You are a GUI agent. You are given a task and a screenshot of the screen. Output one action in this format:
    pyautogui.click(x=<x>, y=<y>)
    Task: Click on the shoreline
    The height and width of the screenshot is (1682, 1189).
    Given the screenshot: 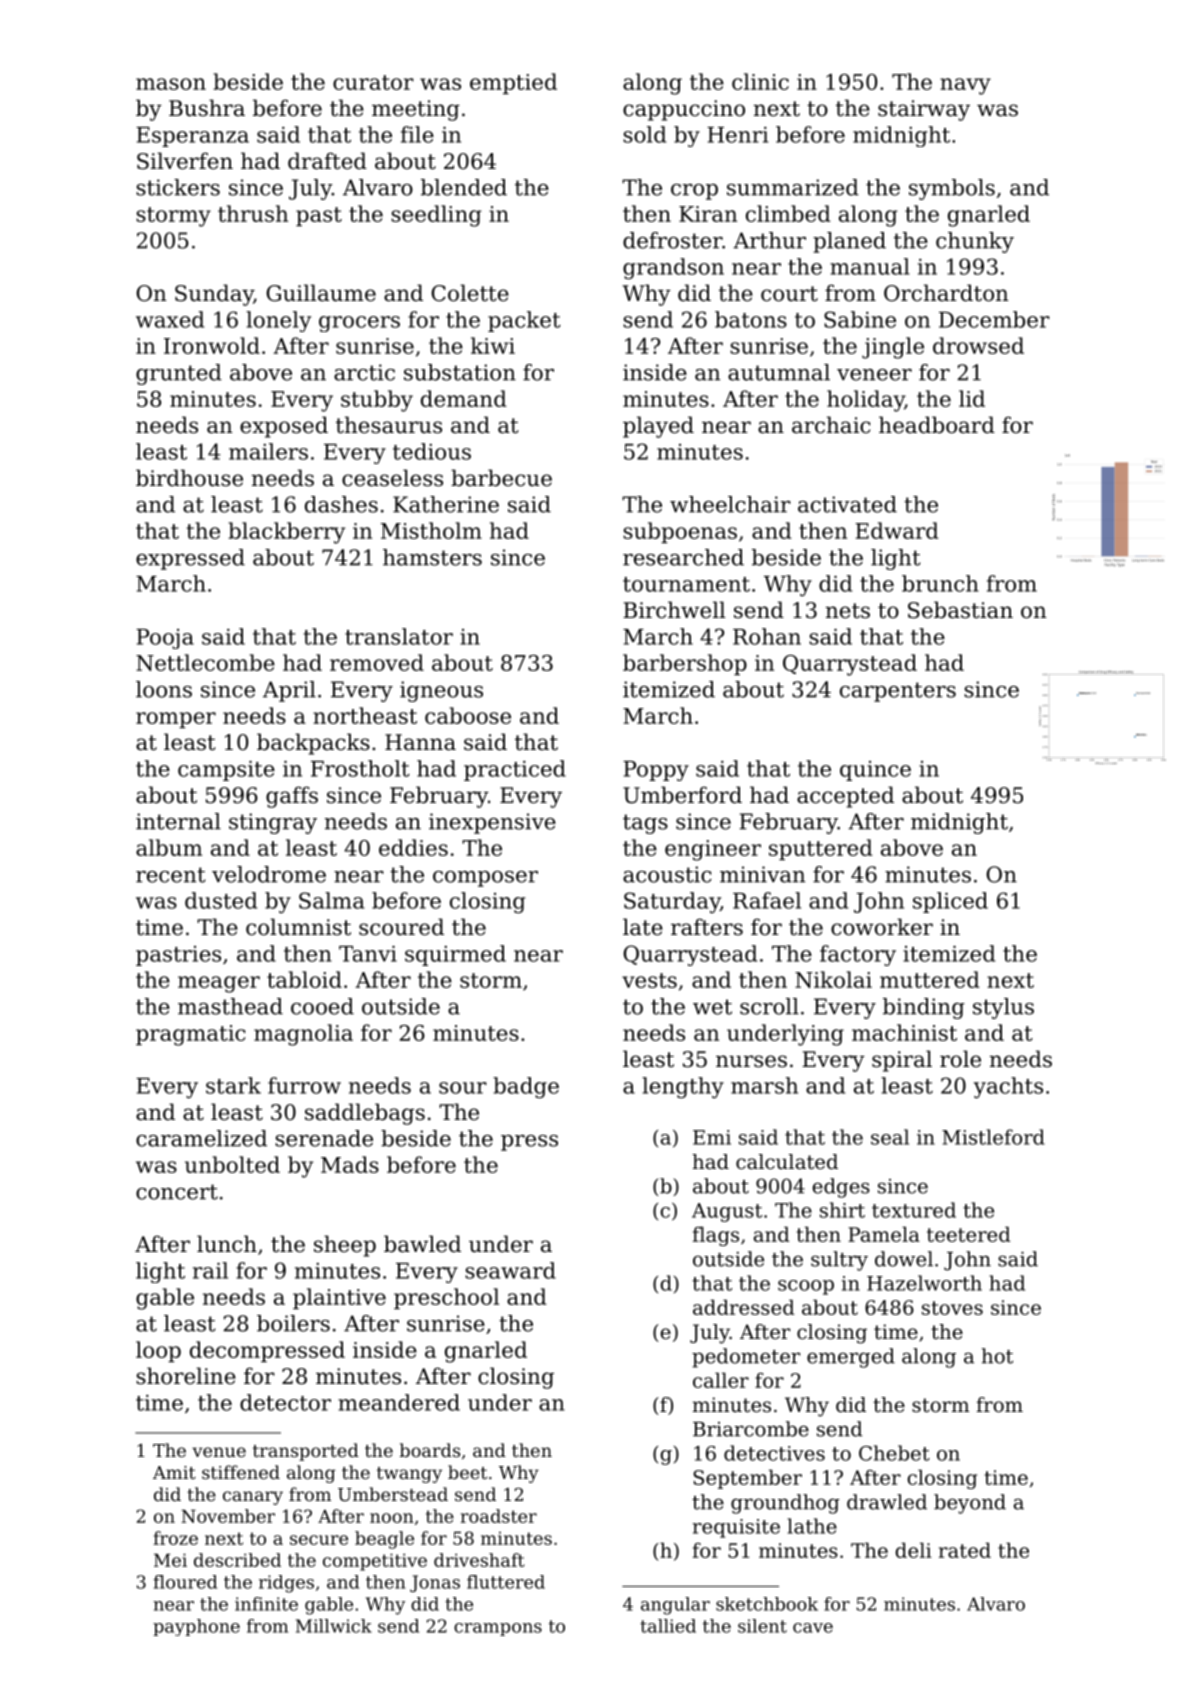 What is the action you would take?
    pyautogui.click(x=186, y=1376)
